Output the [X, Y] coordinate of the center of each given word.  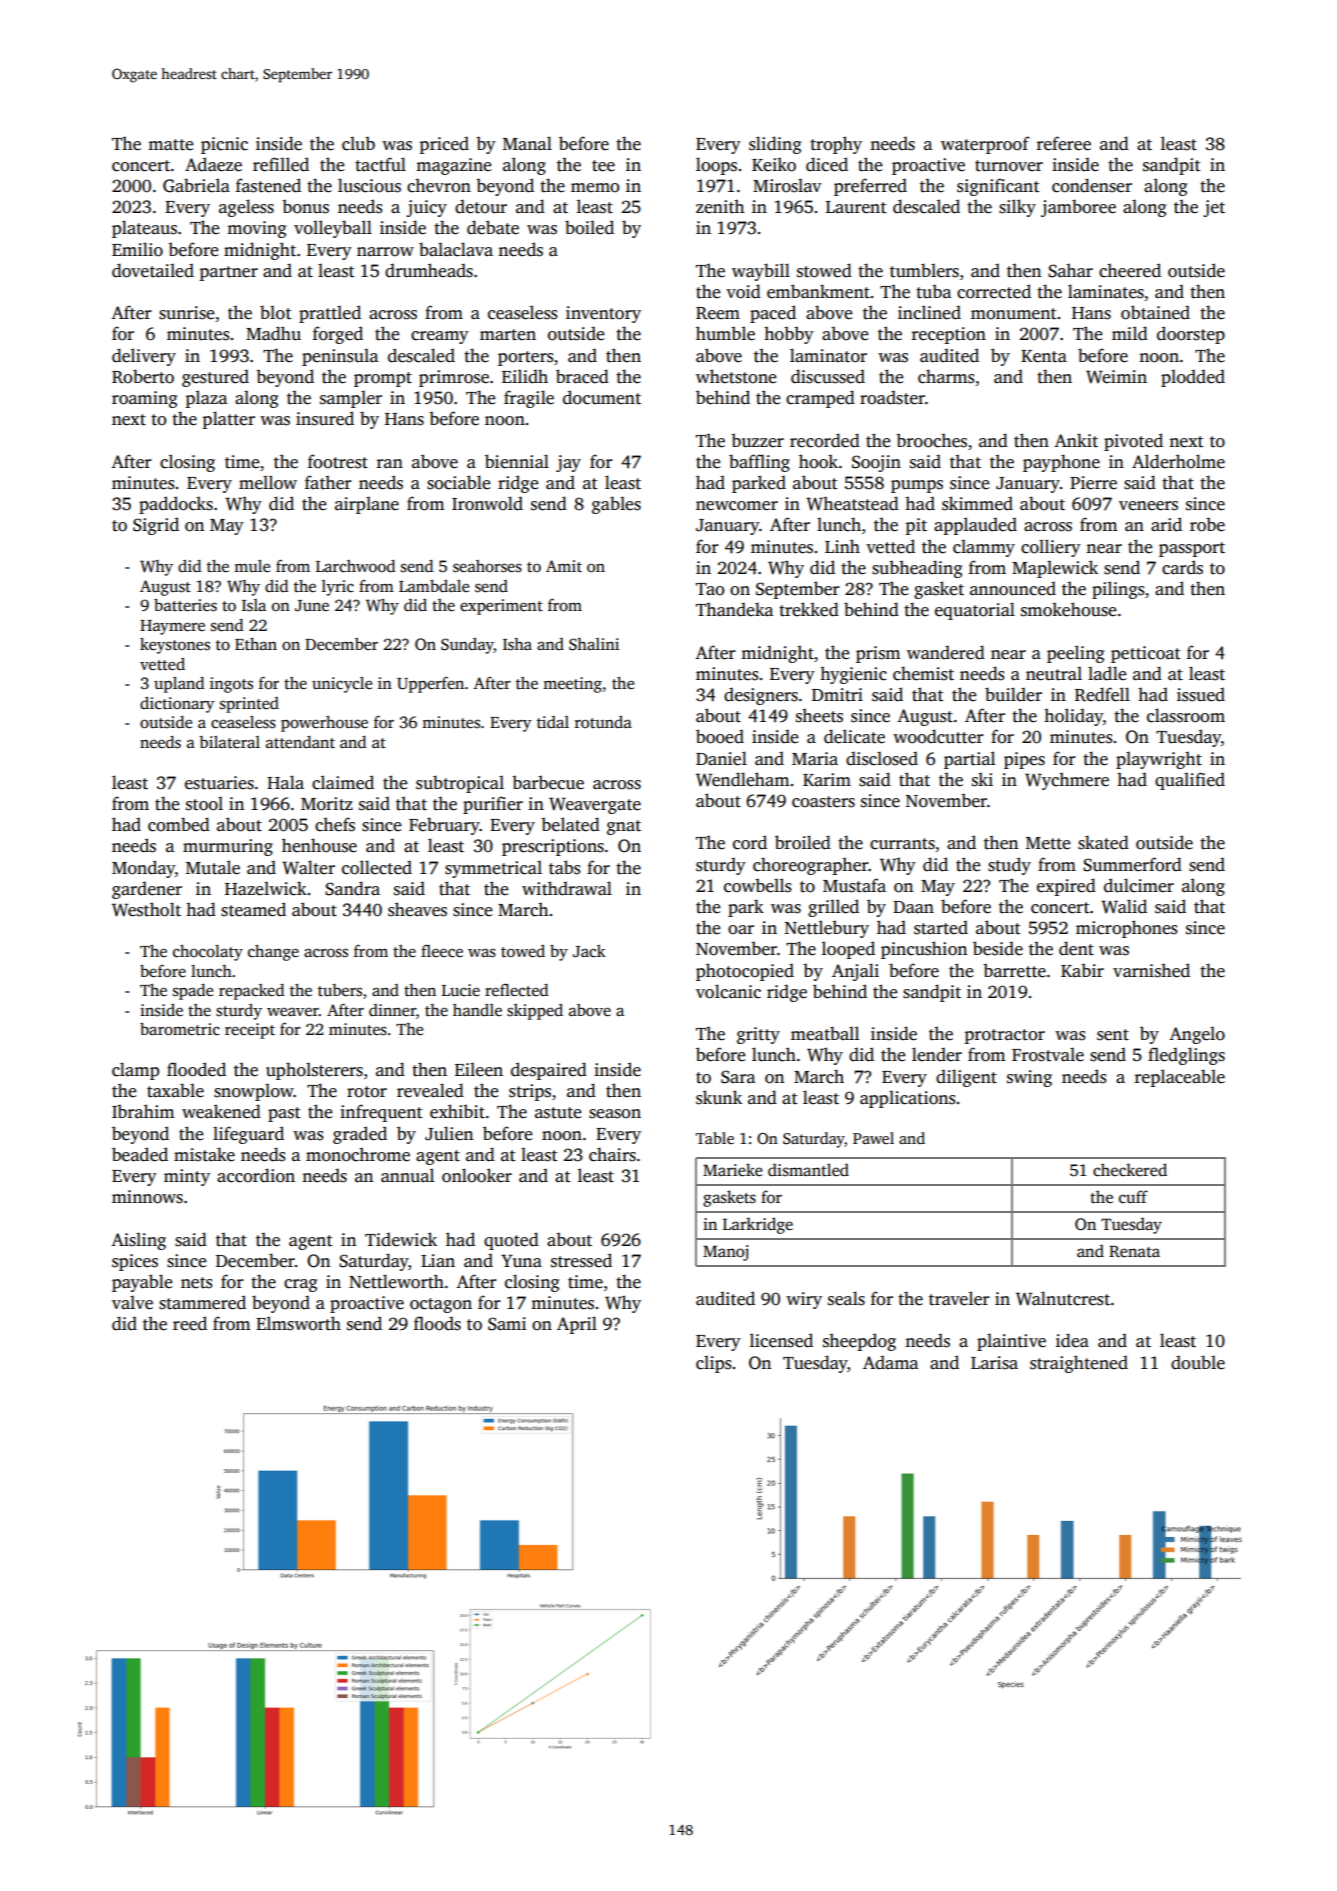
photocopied [745, 972]
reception [949, 335]
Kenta [1044, 356]
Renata [1134, 1251]
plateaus [144, 229]
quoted [511, 1241]
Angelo [1197, 1035]
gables [616, 505]
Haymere [172, 627]
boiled [589, 227]
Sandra [352, 888]
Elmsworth [298, 1323]
